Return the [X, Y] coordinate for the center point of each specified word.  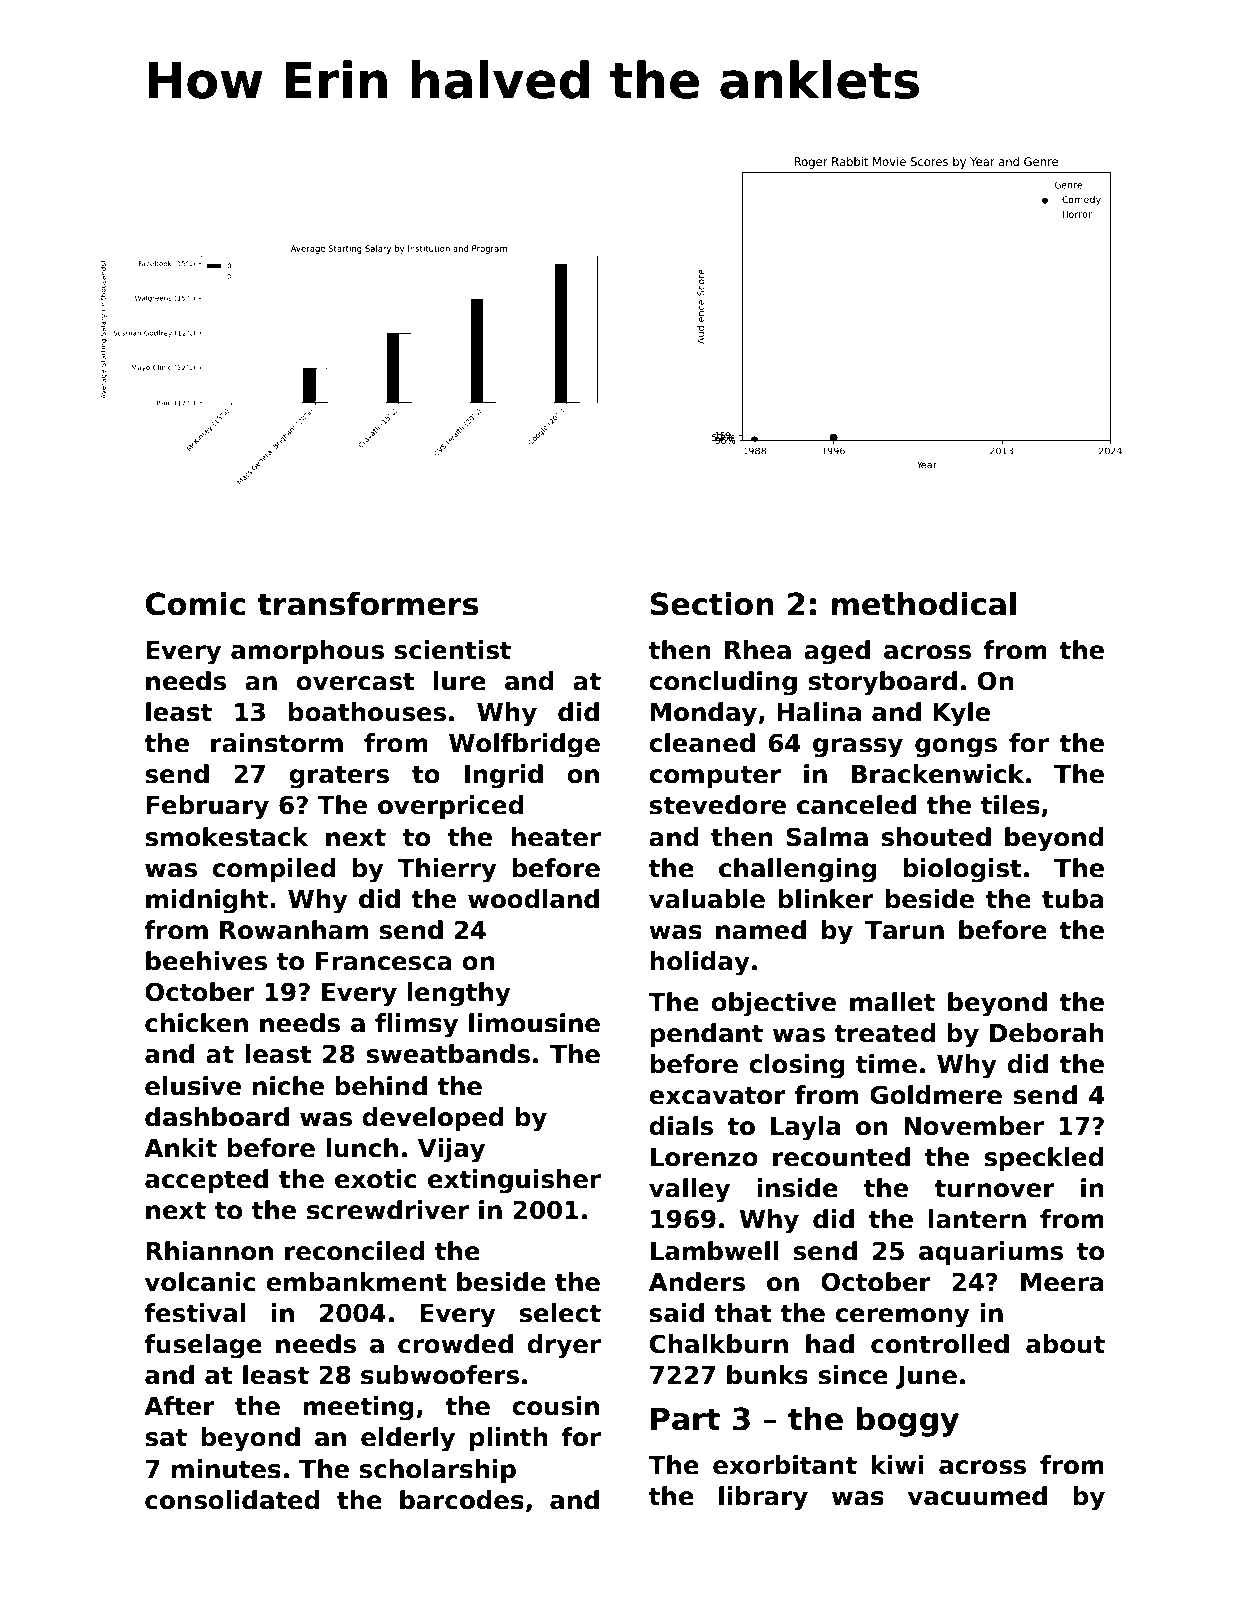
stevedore [718, 805]
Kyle [961, 714]
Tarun [904, 930]
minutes [226, 1469]
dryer [564, 1346]
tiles [1010, 805]
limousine [534, 1023]
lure [460, 681]
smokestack [226, 837]
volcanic [200, 1282]
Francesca [384, 961]
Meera [1062, 1282]
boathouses [367, 712]
